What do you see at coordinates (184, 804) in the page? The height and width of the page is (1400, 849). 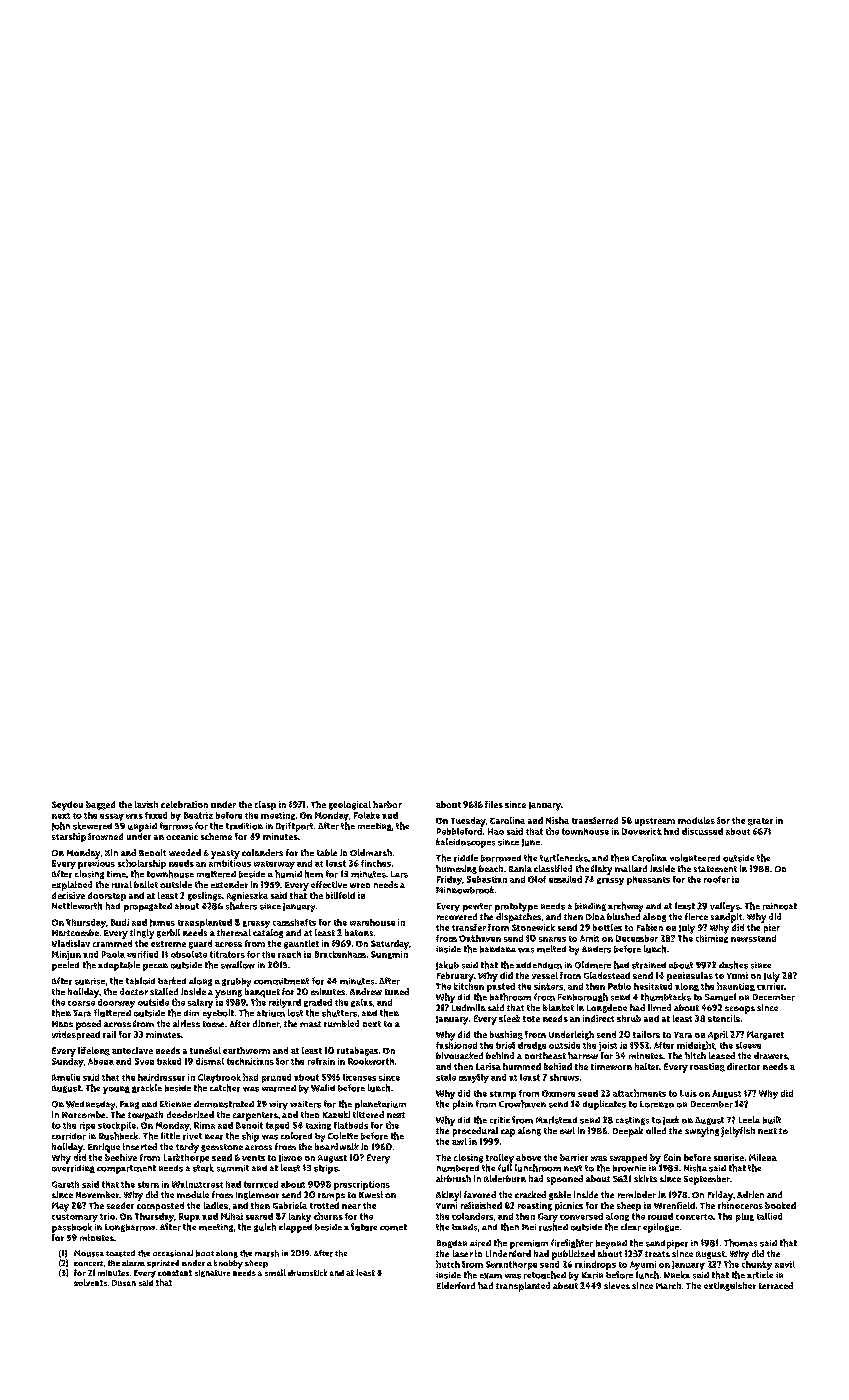 I see `celebration` at bounding box center [184, 804].
